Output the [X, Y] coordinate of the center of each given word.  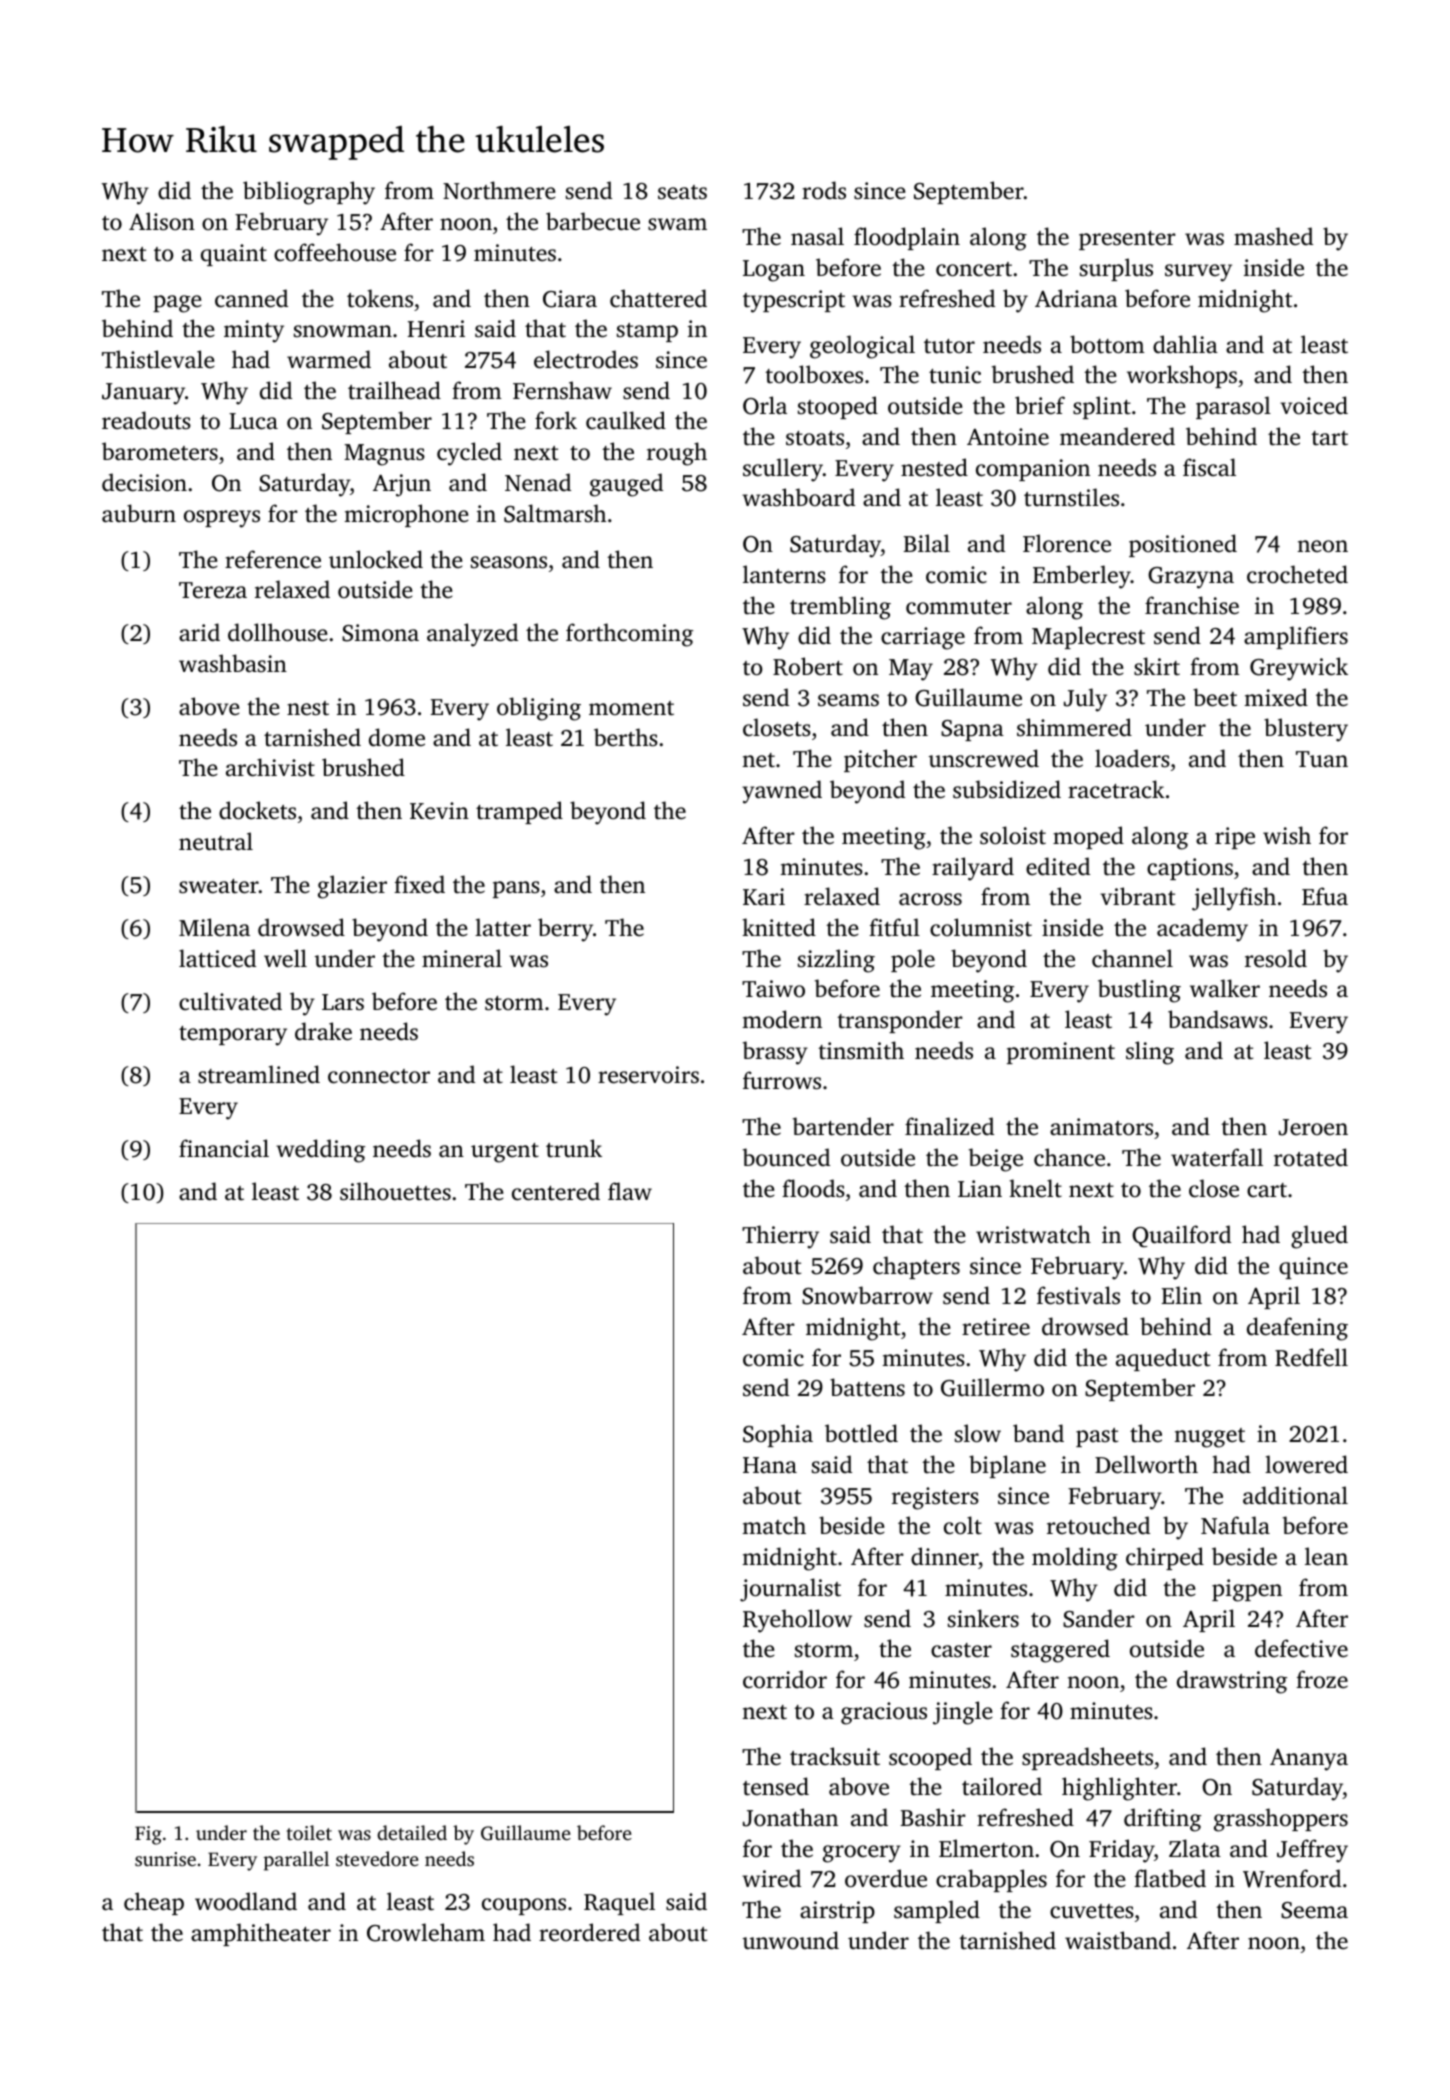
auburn [139, 513]
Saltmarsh [555, 513]
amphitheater [261, 1934]
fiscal [1209, 467]
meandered [1117, 436]
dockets [257, 810]
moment [631, 708]
